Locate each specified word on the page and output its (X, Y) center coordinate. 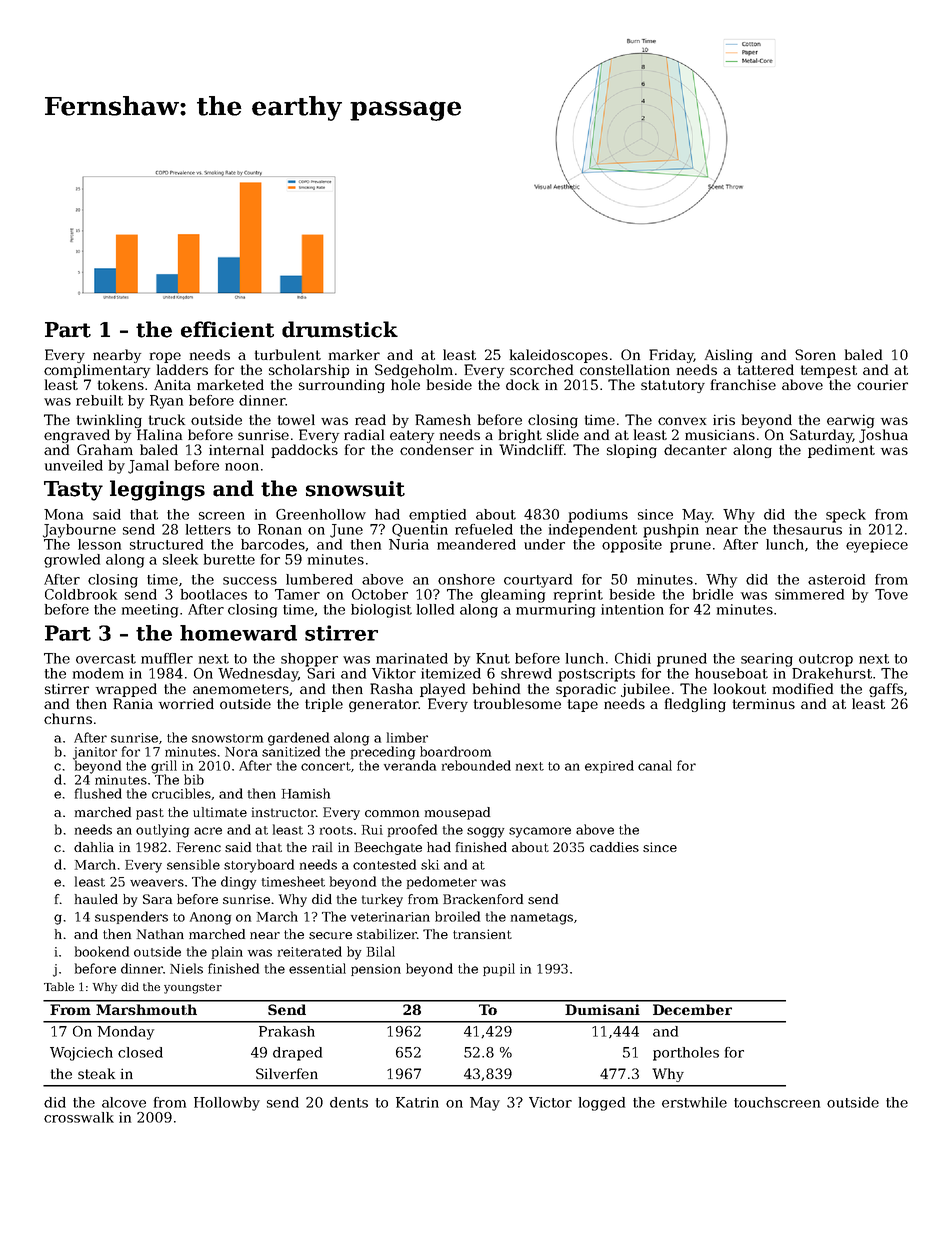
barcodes (273, 544)
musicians (720, 434)
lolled (435, 609)
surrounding (342, 386)
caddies (614, 847)
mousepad (457, 813)
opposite (632, 546)
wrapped (126, 690)
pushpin (671, 531)
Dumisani (602, 1009)
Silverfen (287, 1073)
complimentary (97, 371)
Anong (210, 918)
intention (632, 609)
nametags (542, 919)
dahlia (94, 847)
